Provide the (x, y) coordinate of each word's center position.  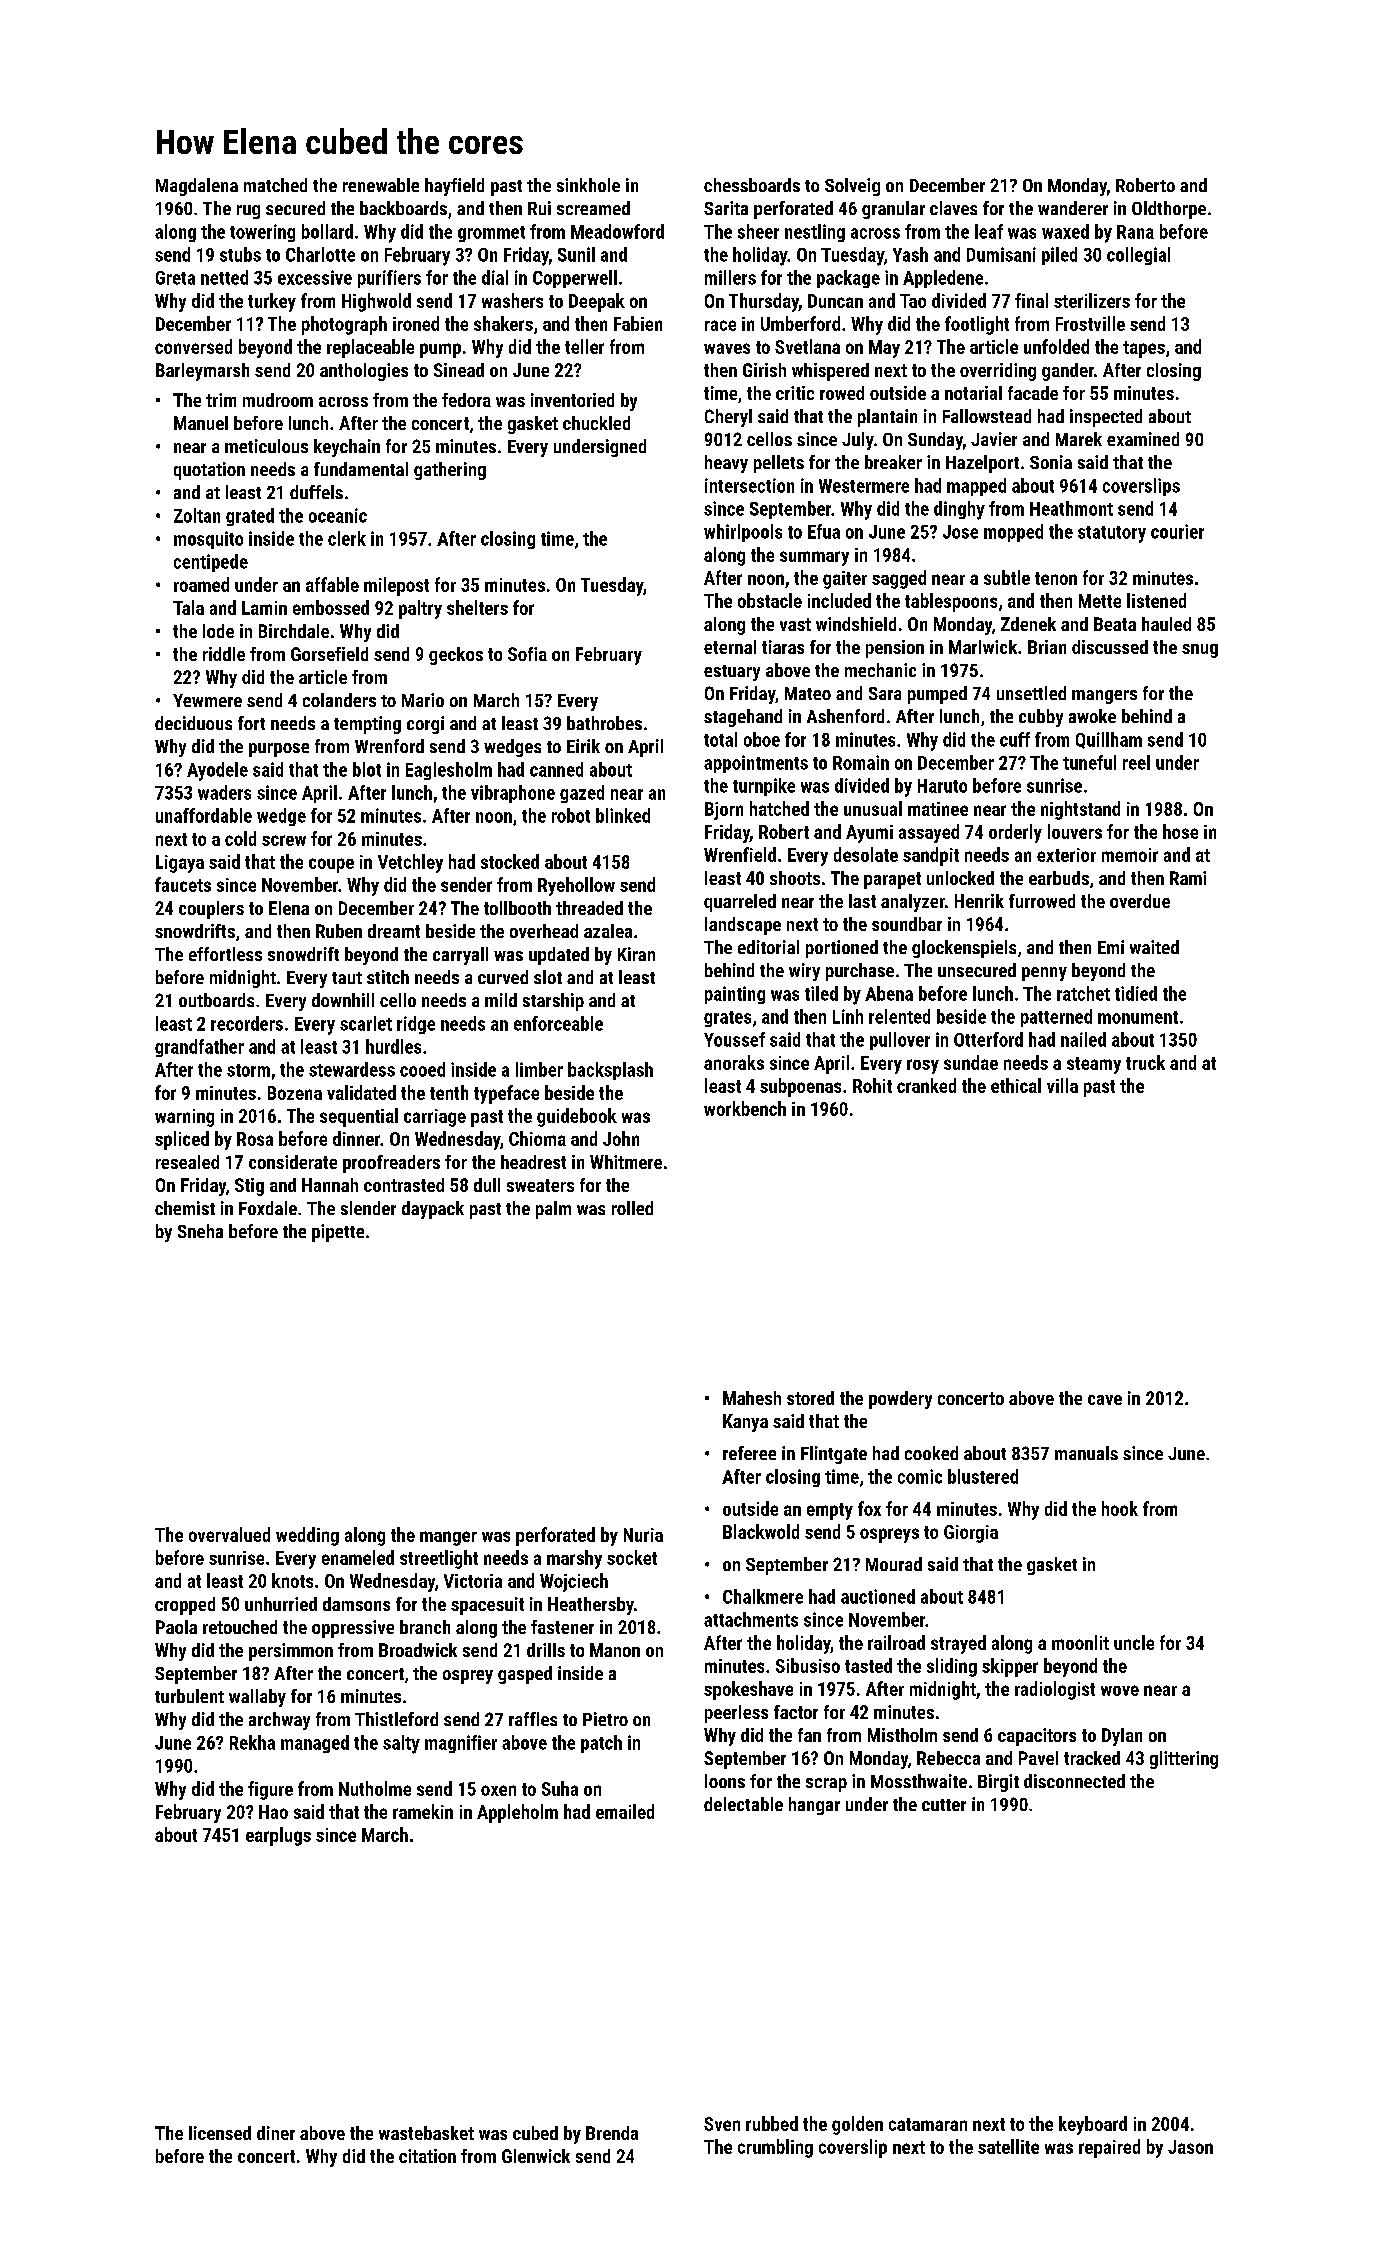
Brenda (612, 2133)
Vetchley (410, 863)
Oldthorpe (1169, 210)
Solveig (852, 187)
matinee (938, 809)
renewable (381, 185)
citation (427, 2156)
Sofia (527, 654)
